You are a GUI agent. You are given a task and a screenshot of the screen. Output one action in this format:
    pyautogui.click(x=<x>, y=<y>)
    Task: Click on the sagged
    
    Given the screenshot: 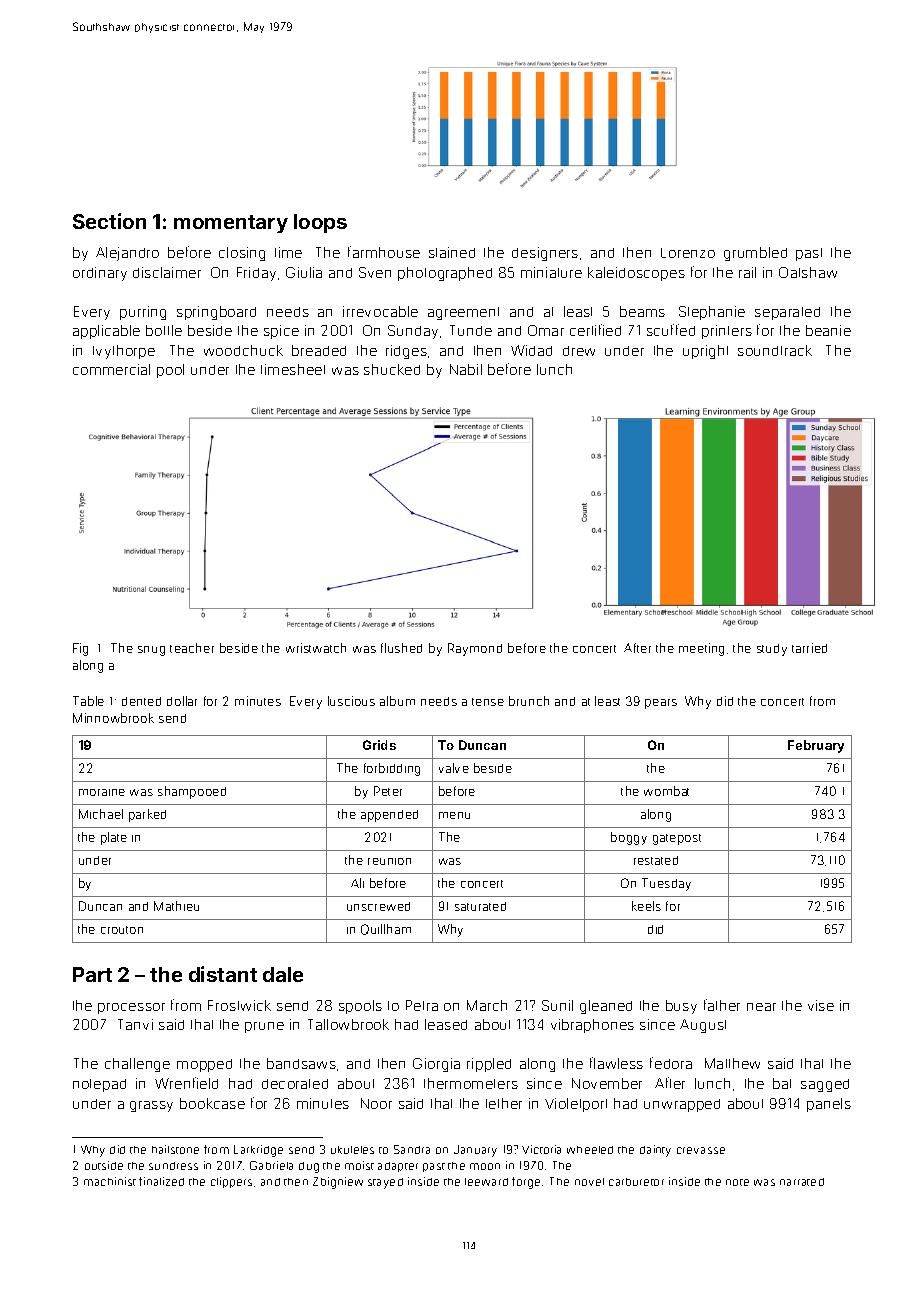 What is the action you would take?
    pyautogui.click(x=825, y=1085)
